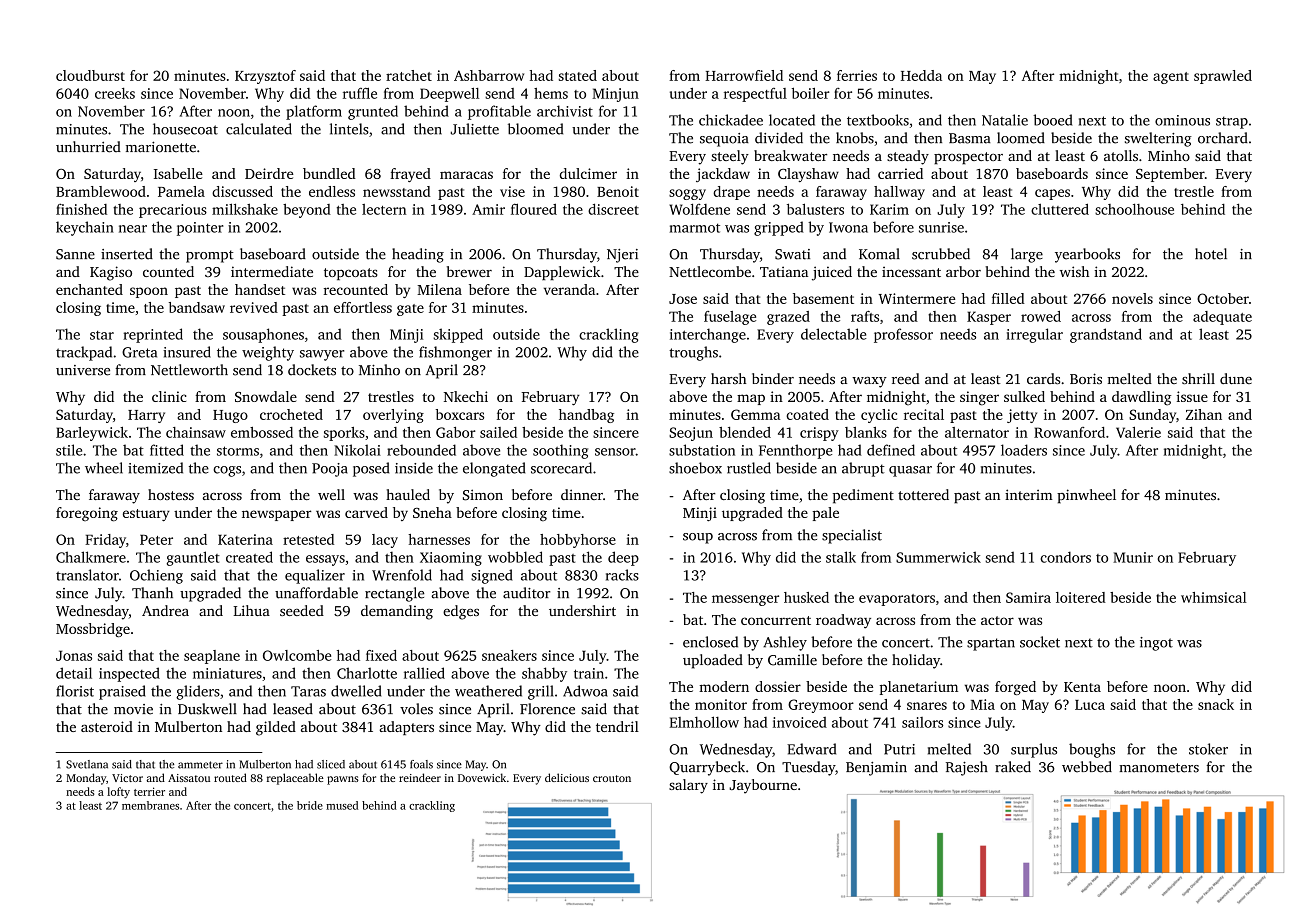 This image has height=924, width=1308. Describe the element at coordinates (968, 158) in the image. I see `prospector` at that location.
